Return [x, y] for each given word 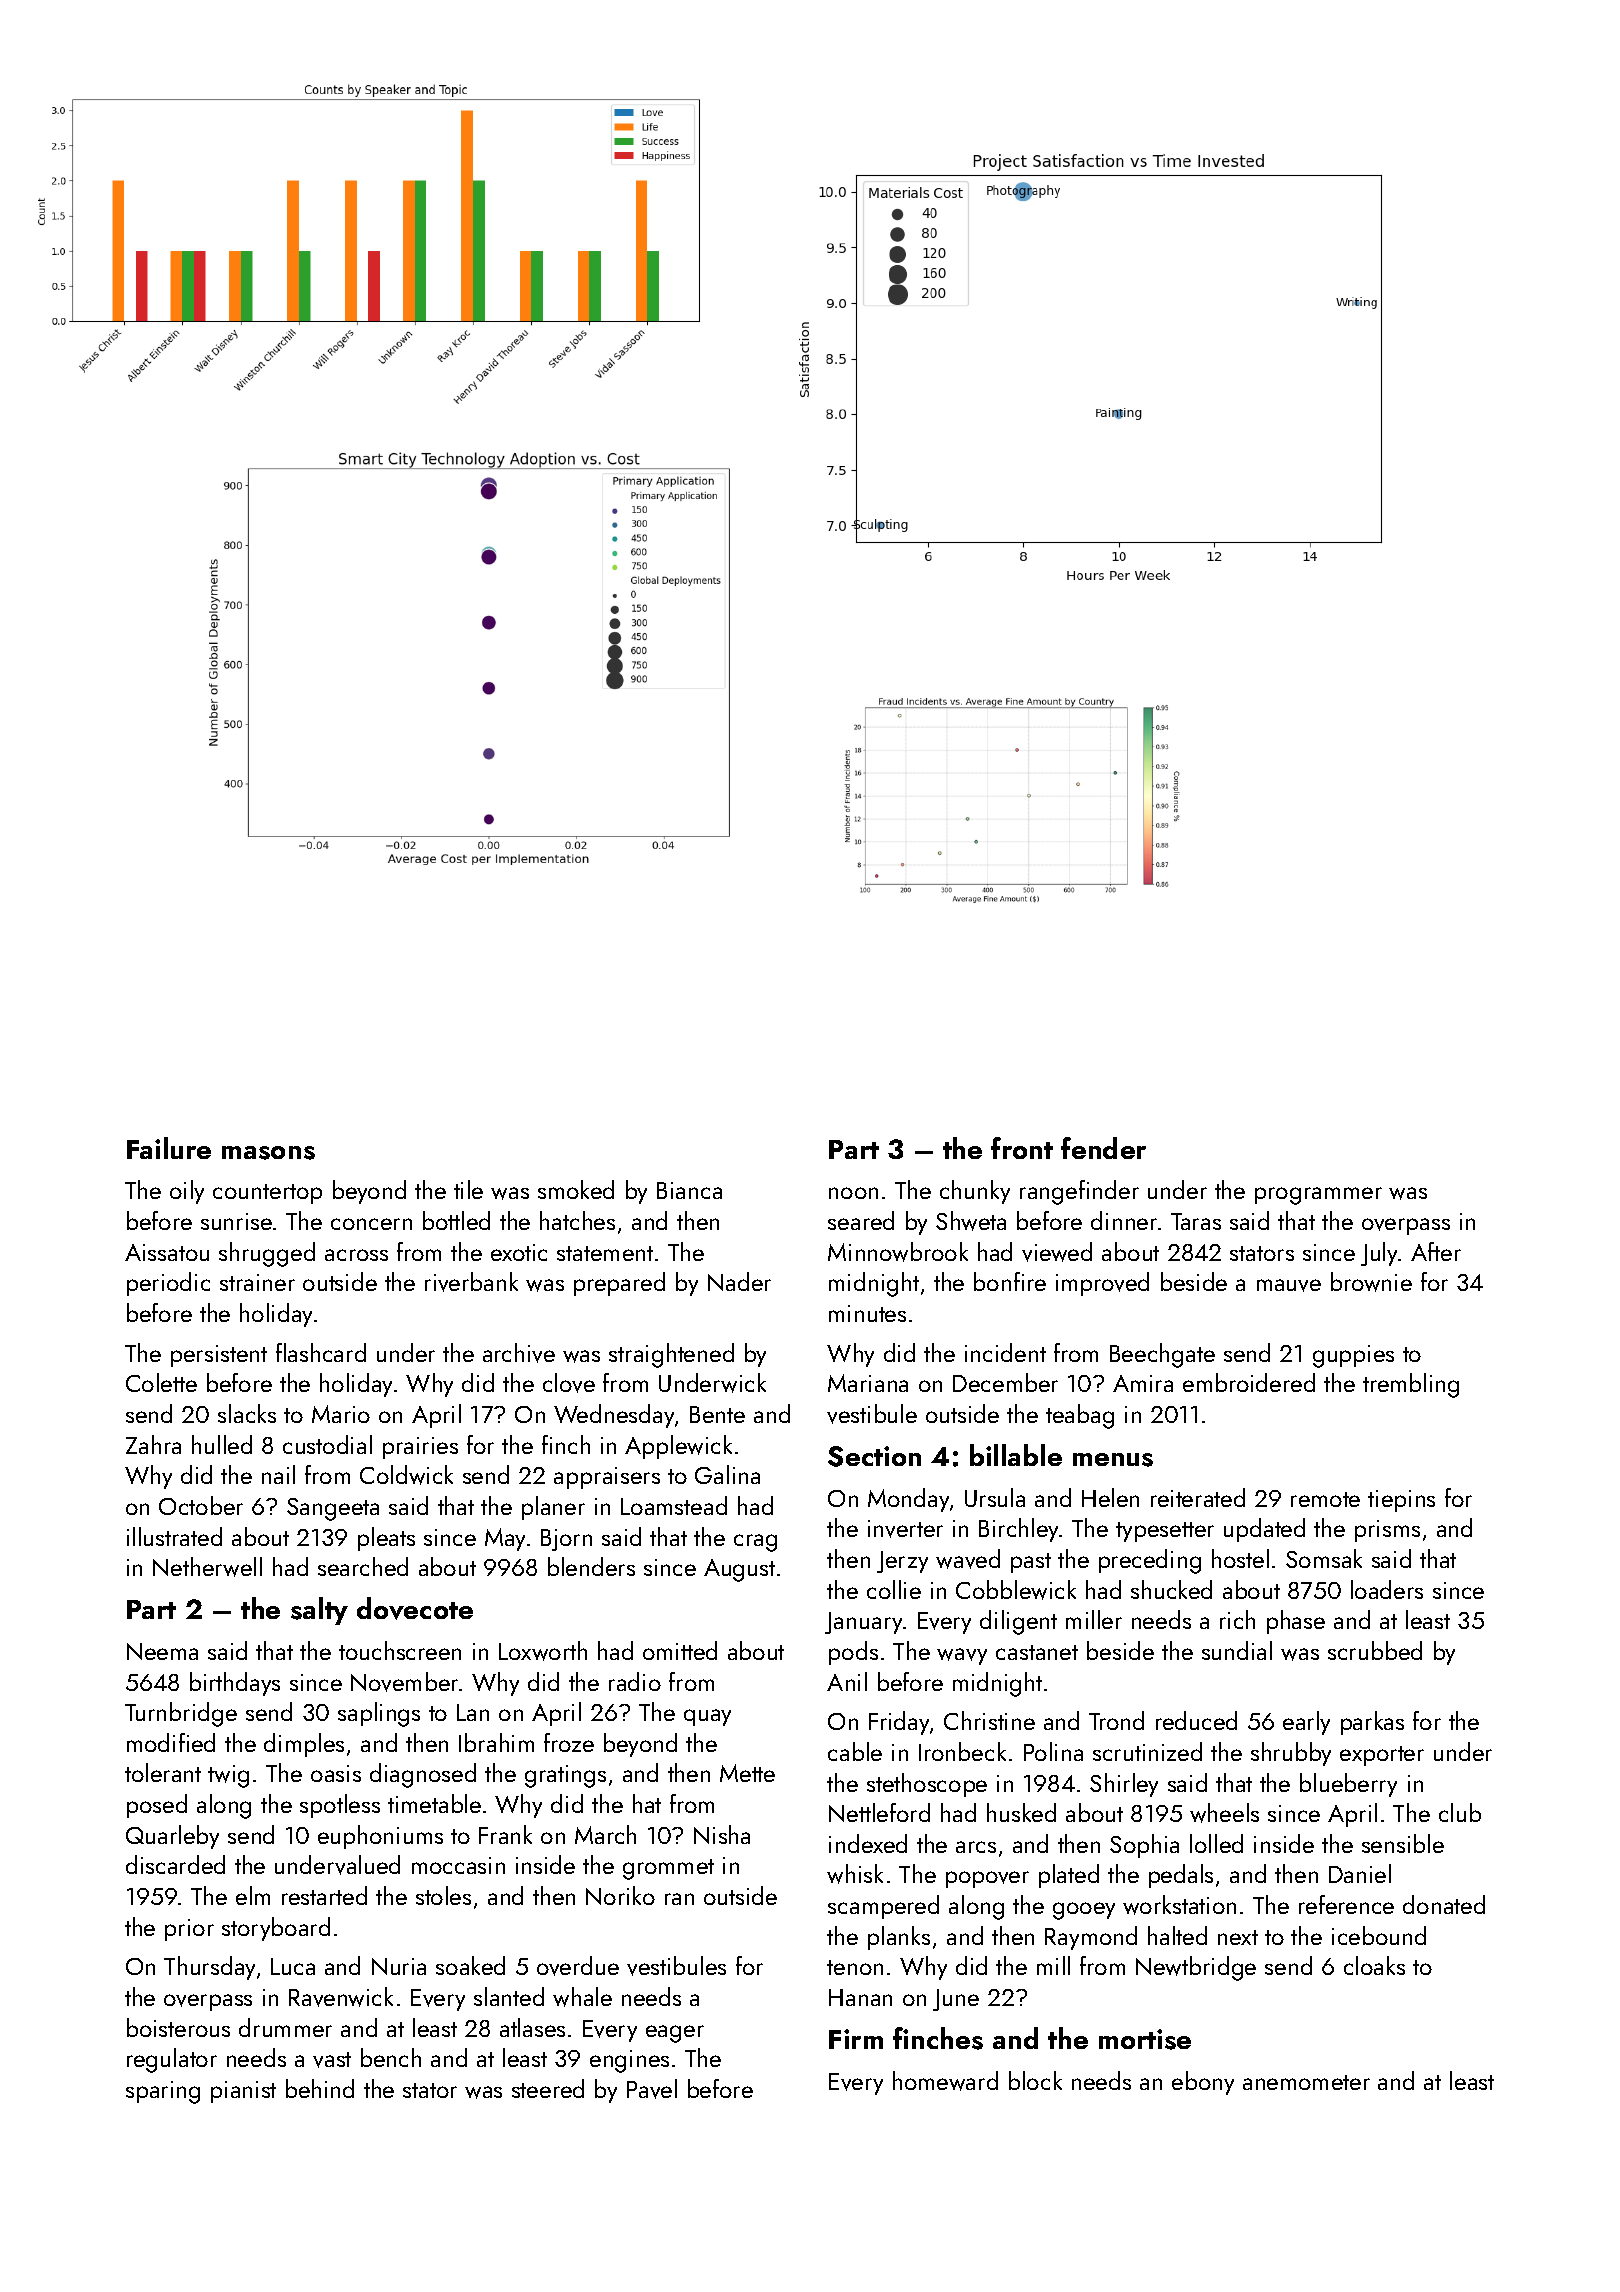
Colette [161, 1382]
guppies [1353, 1356]
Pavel [652, 2089]
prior [189, 1930]
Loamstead [674, 1505]
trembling [1411, 1385]
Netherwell [207, 1567]
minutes [867, 1313]
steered [548, 2088]
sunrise [236, 1221]
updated [1264, 1530]
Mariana [868, 1383]
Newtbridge [1196, 1968]
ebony [1203, 2083]
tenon [855, 1967]
